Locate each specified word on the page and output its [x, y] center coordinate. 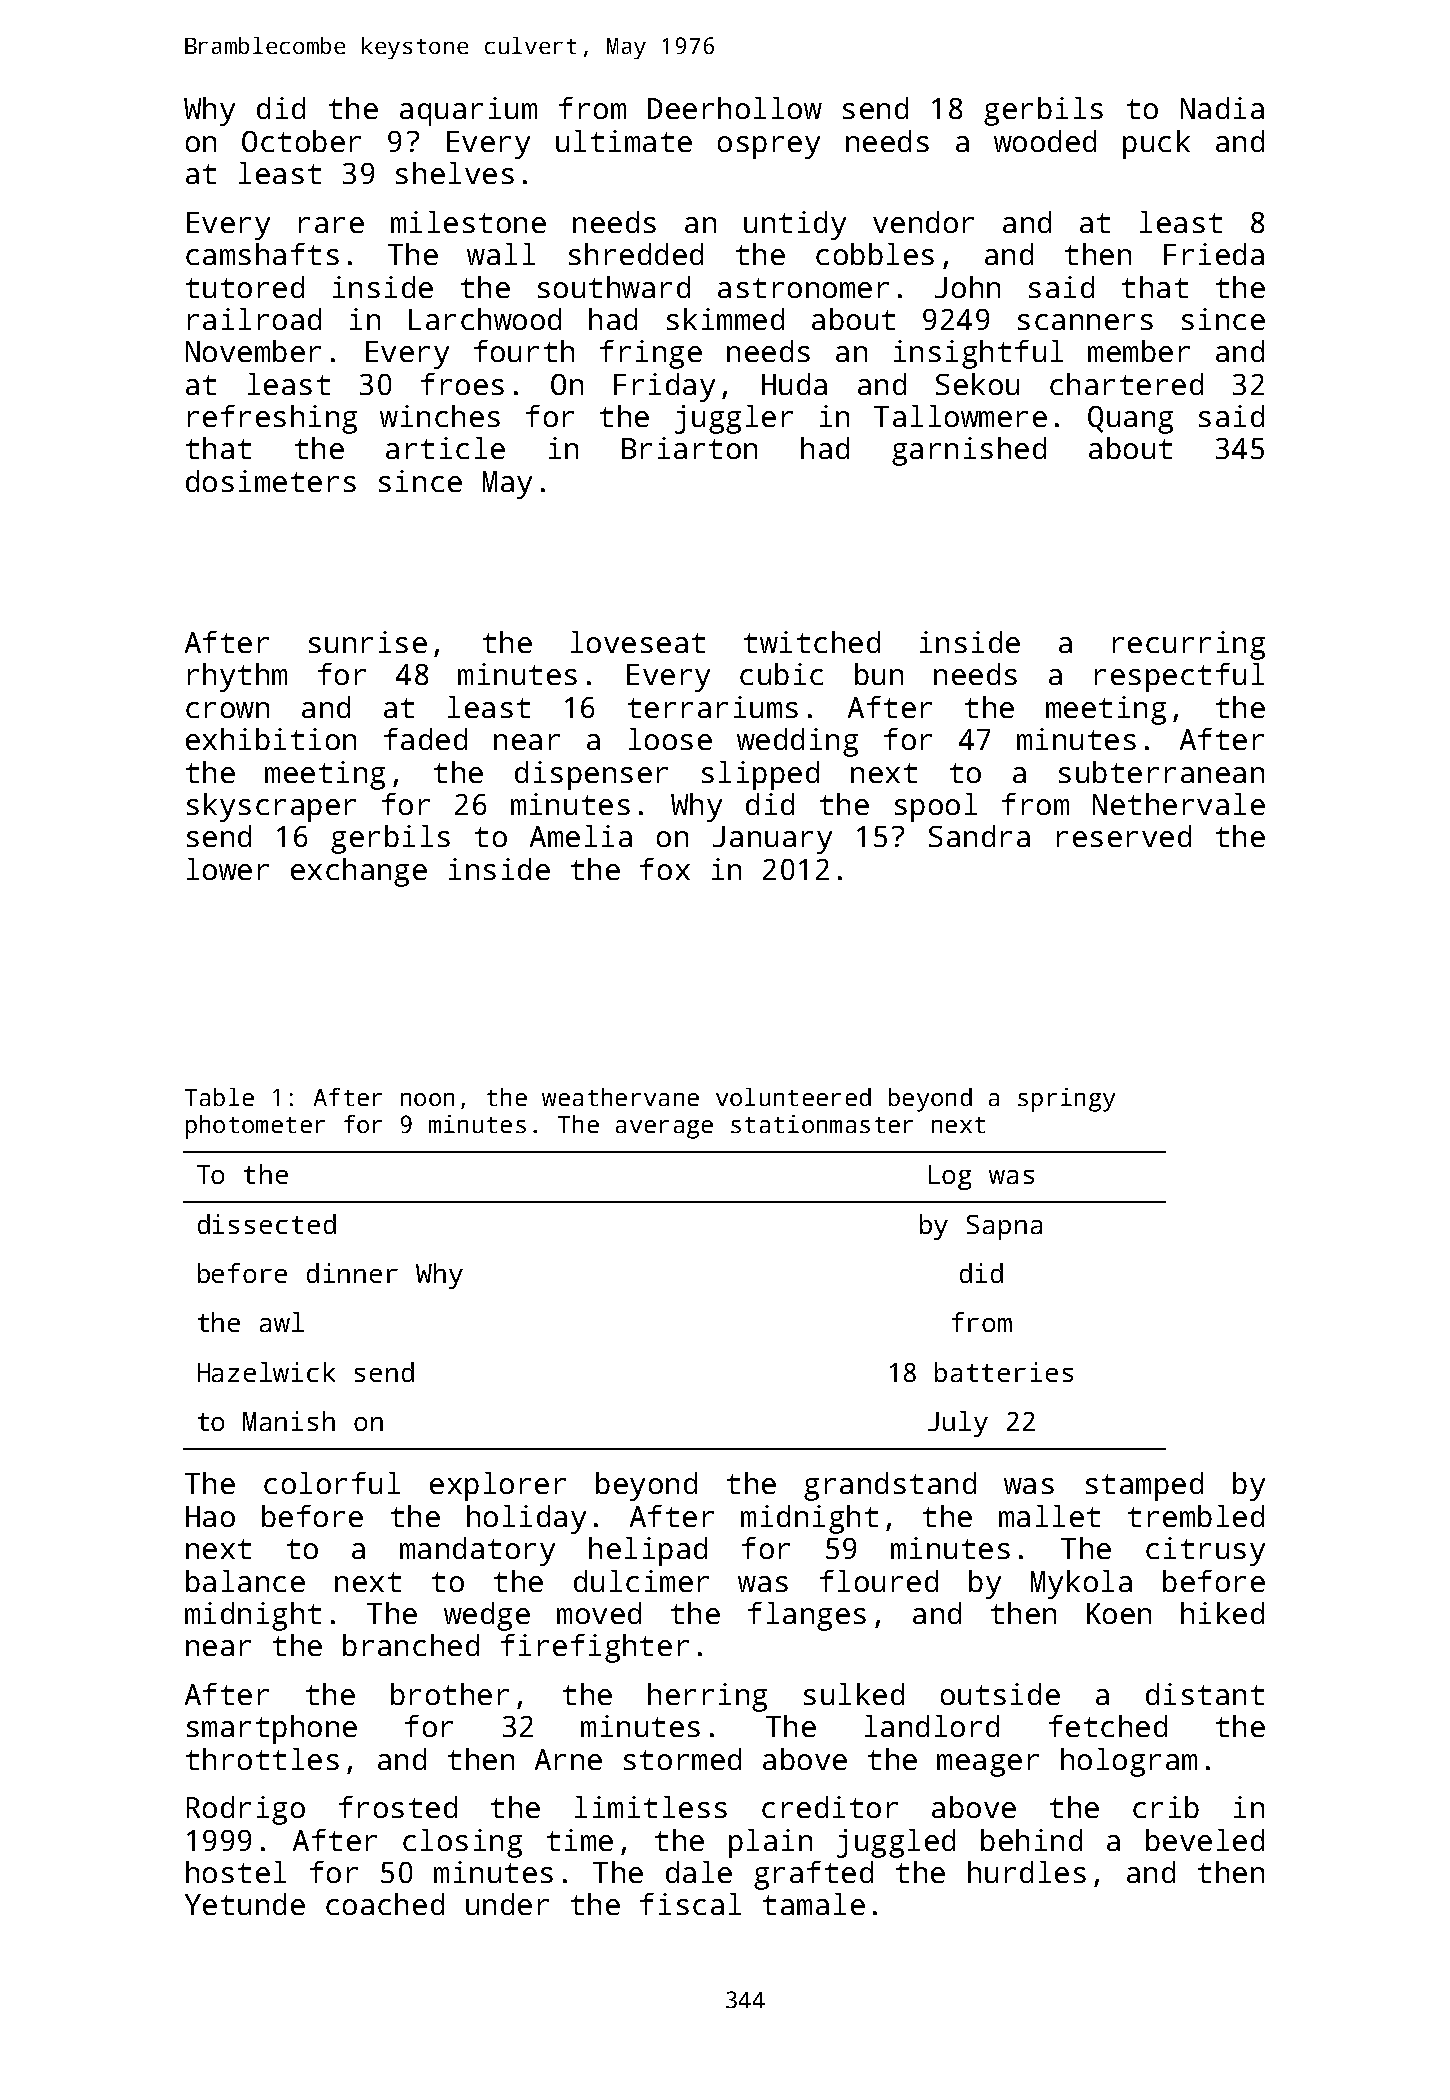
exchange [359, 872]
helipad [648, 1551]
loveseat [638, 642]
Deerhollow [735, 108]
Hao [210, 1516]
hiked [1222, 1613]
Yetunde [245, 1904]
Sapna [1004, 1227]
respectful [1179, 677]
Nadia [1222, 108]
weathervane [620, 1097]
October [301, 141]
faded [425, 739]
